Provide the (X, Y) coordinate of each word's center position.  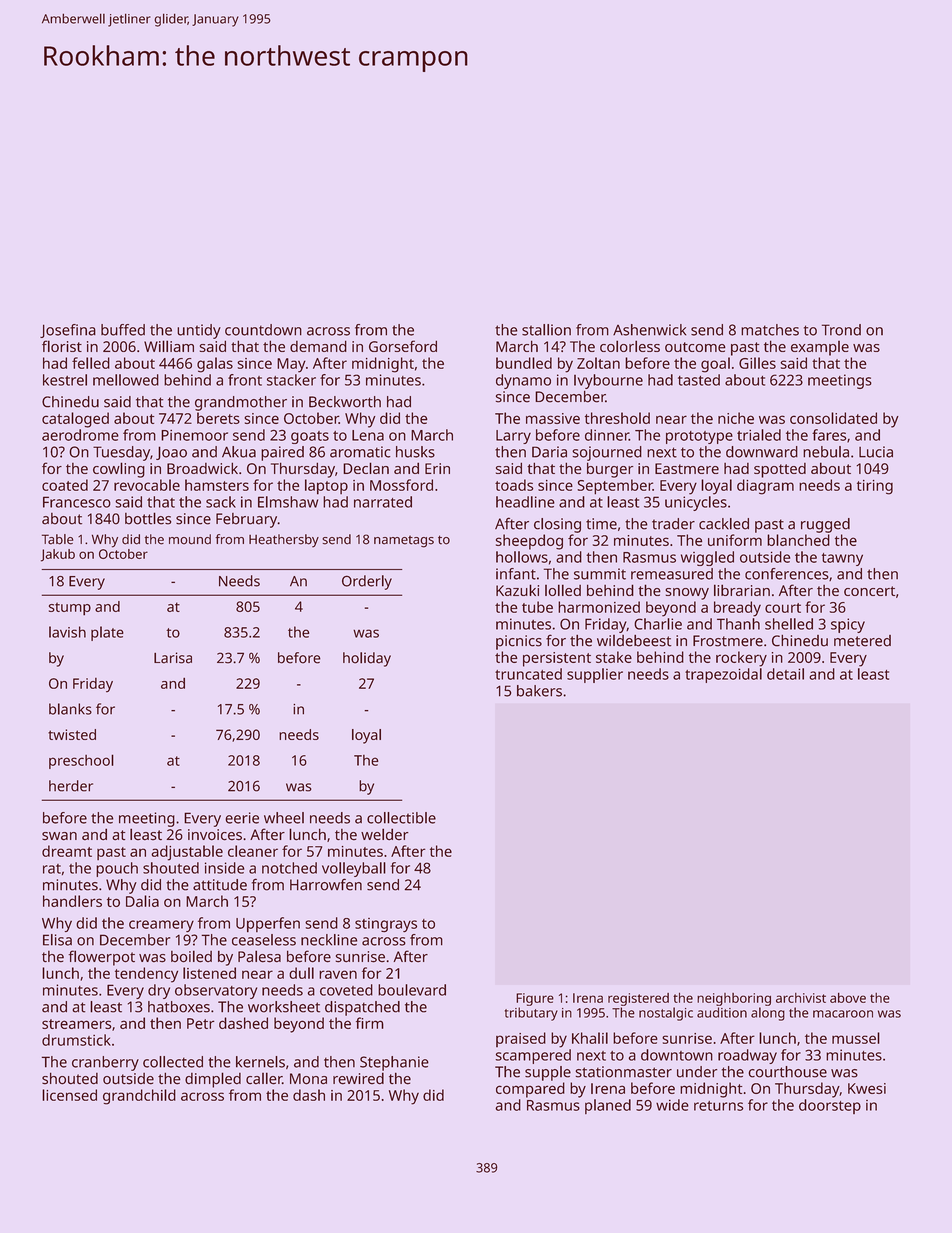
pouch (117, 869)
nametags (404, 541)
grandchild (139, 1097)
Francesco (77, 502)
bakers (539, 691)
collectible (401, 818)
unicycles (696, 503)
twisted (72, 734)
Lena (368, 435)
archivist (801, 998)
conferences (787, 574)
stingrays (386, 925)
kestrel (65, 380)
